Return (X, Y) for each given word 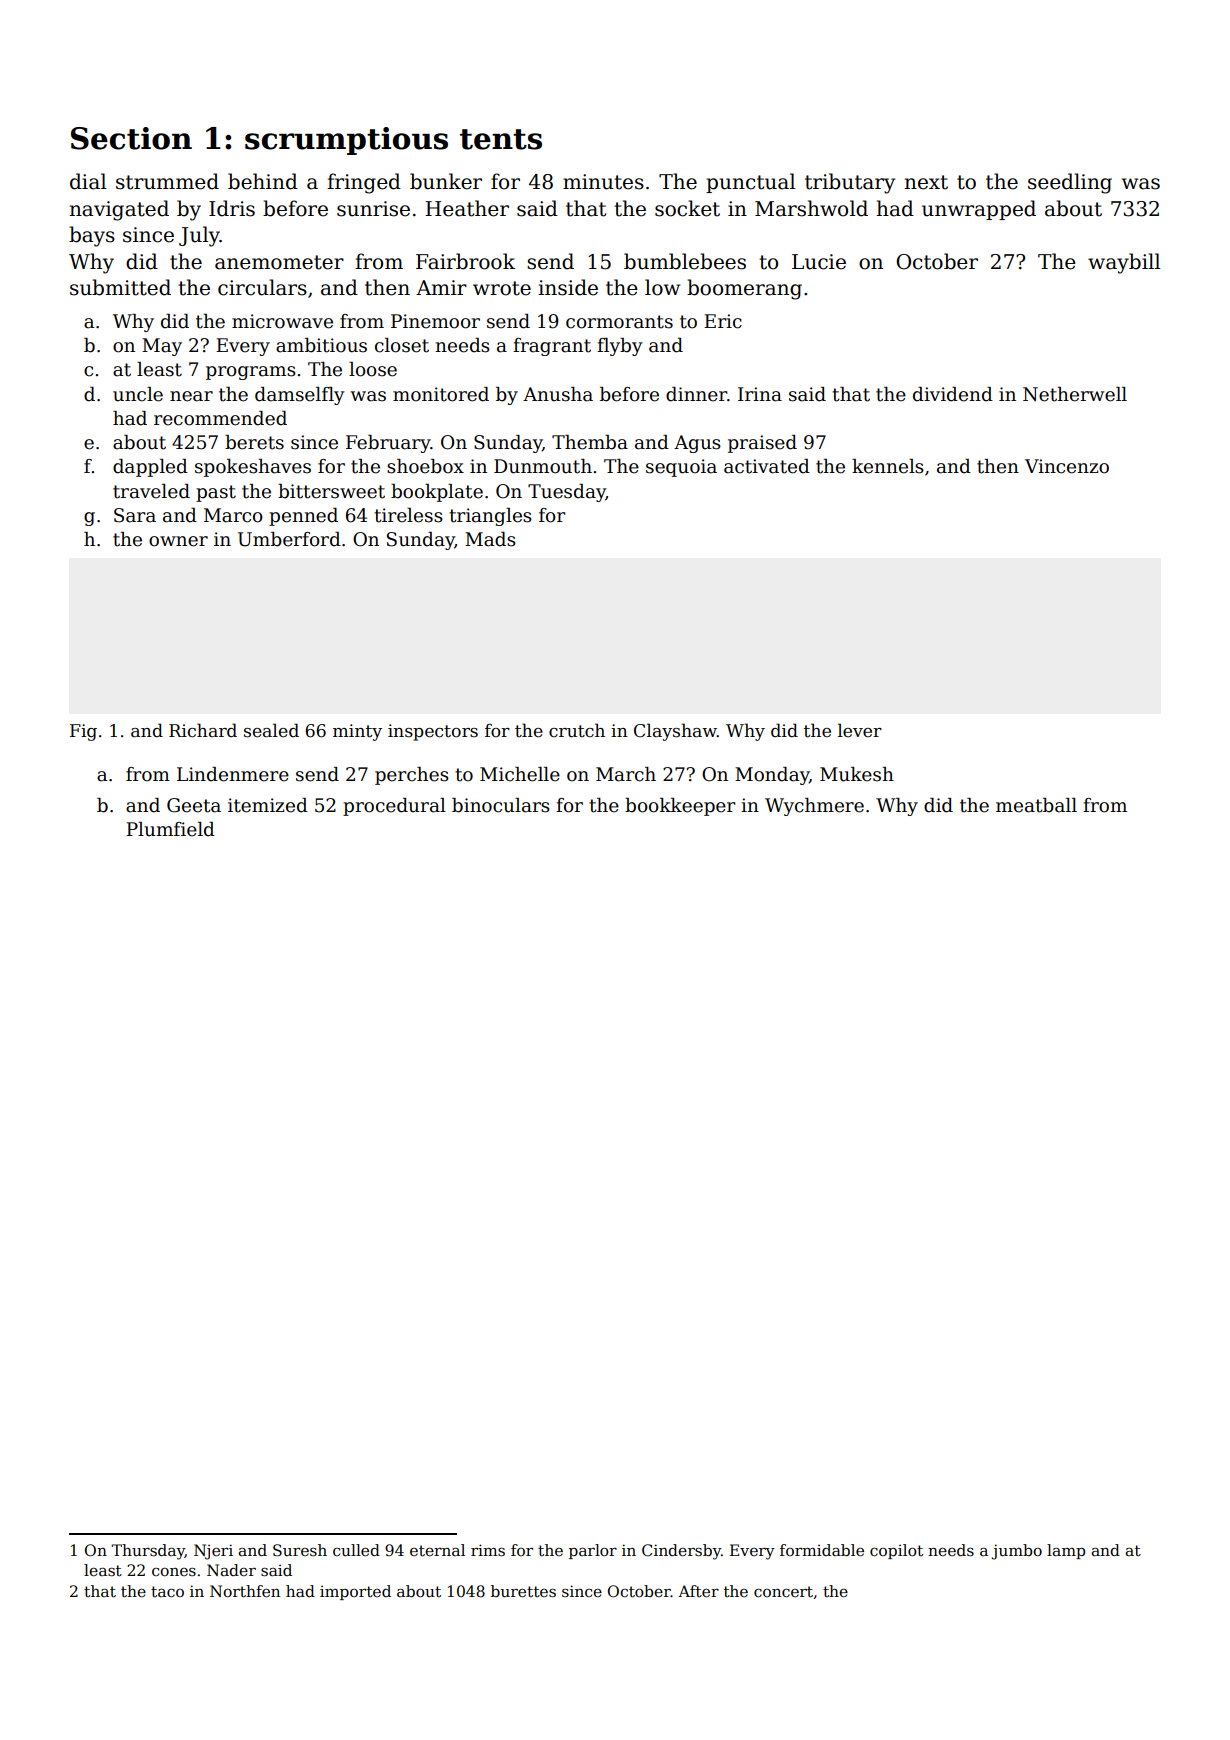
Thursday (148, 1552)
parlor (593, 1551)
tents (501, 139)
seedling (1070, 183)
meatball (1036, 805)
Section (131, 138)
